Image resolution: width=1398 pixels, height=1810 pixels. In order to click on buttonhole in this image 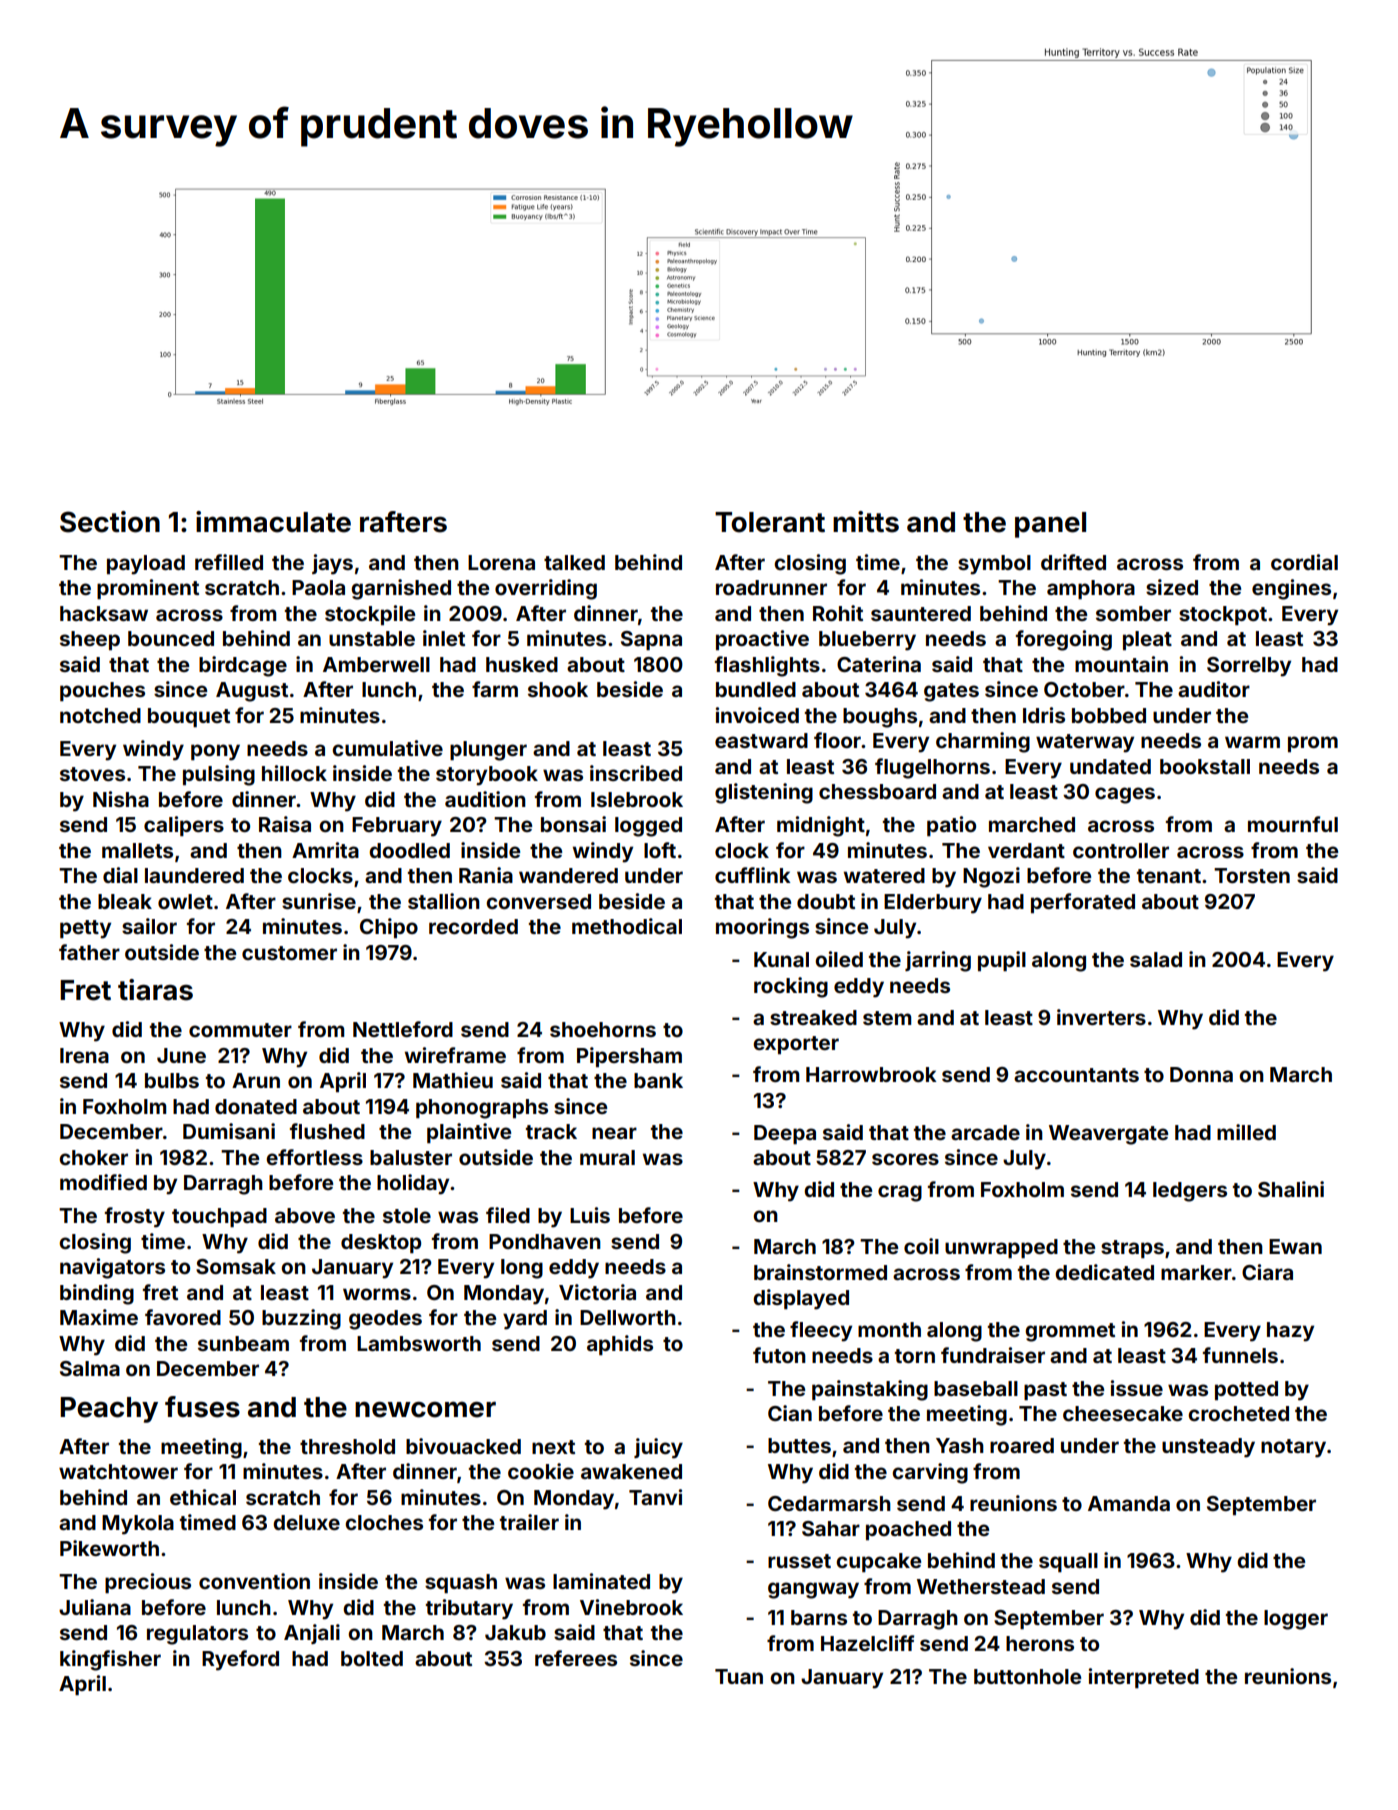, I will do `click(1027, 1676)`.
